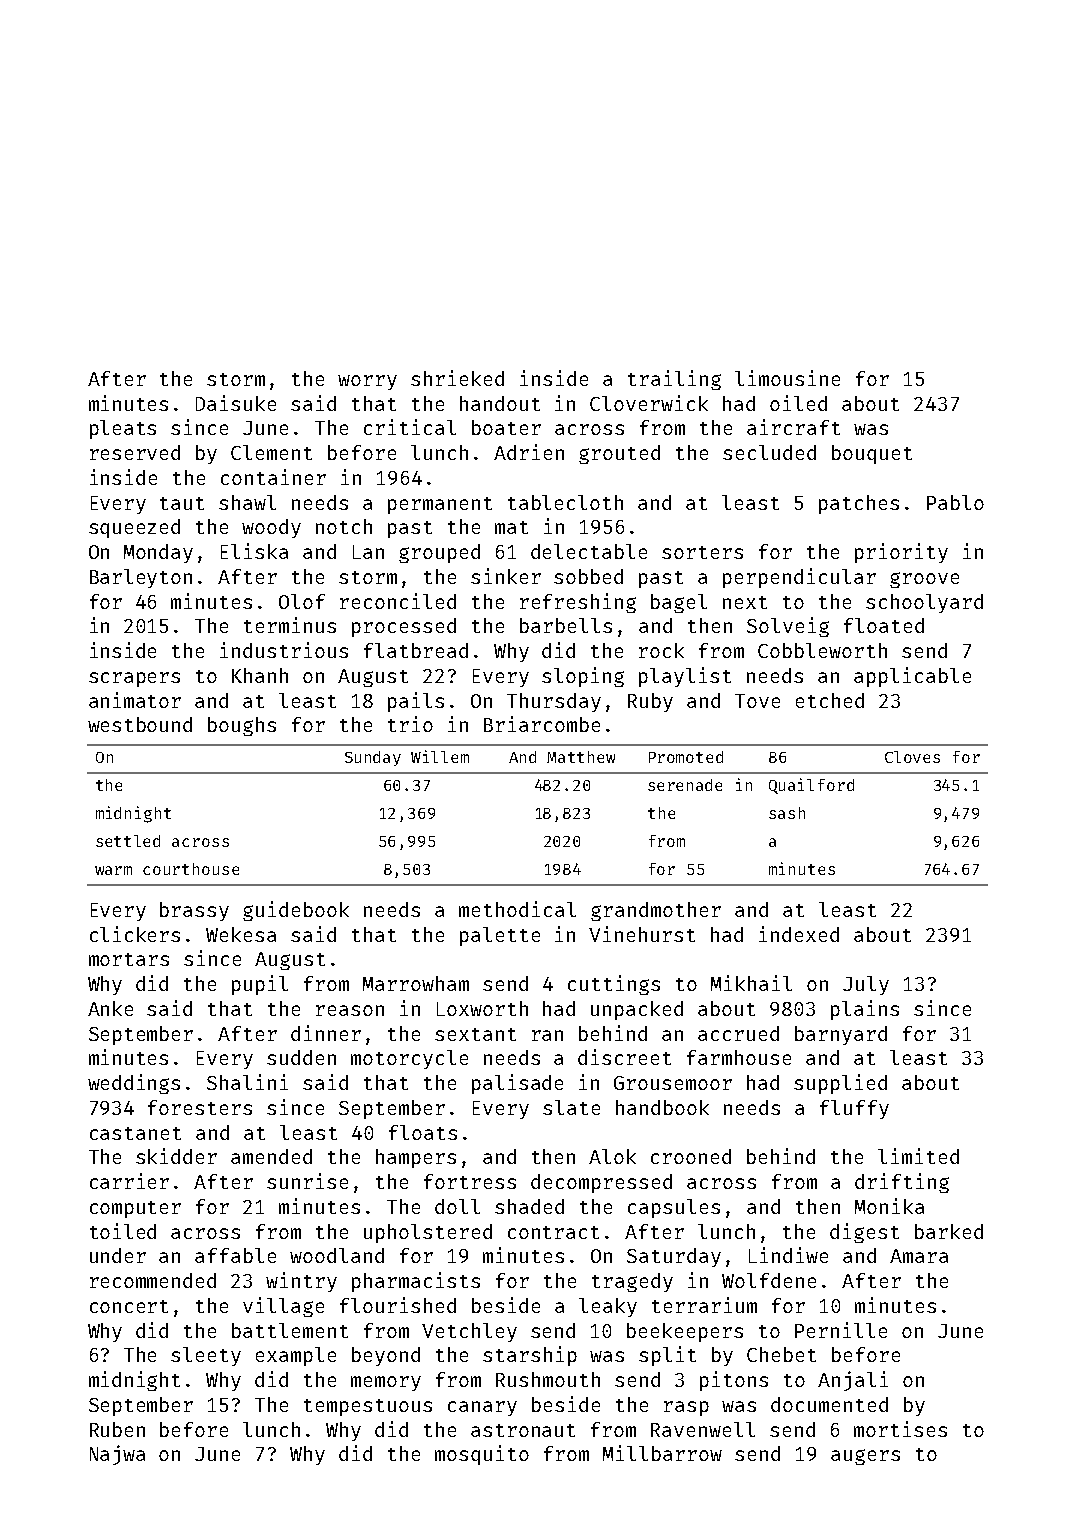 The image size is (1076, 1529). I want to click on mosquito, so click(482, 1455).
